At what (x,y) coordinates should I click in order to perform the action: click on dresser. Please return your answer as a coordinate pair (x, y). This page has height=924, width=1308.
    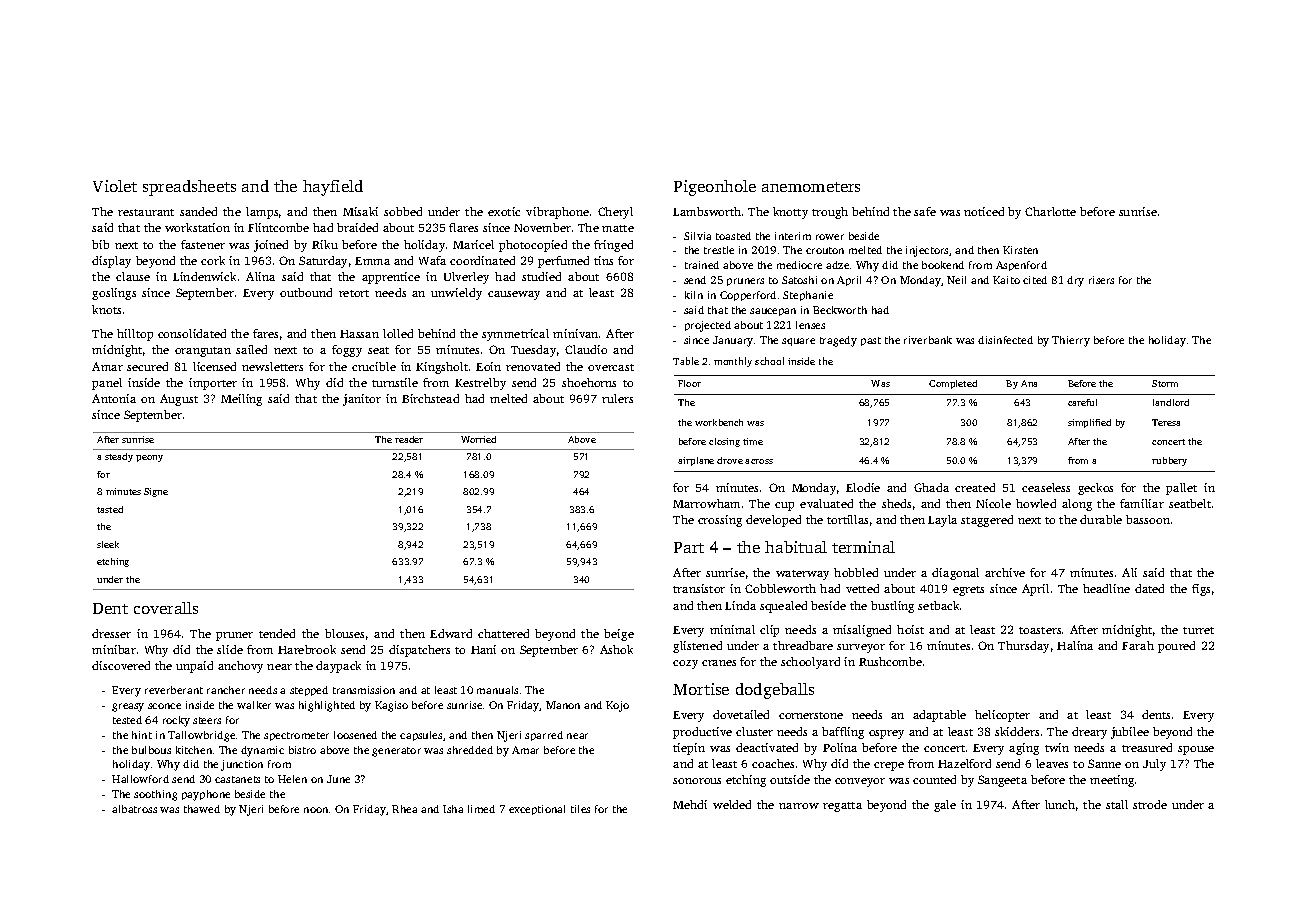
    Looking at the image, I should click on (111, 633).
